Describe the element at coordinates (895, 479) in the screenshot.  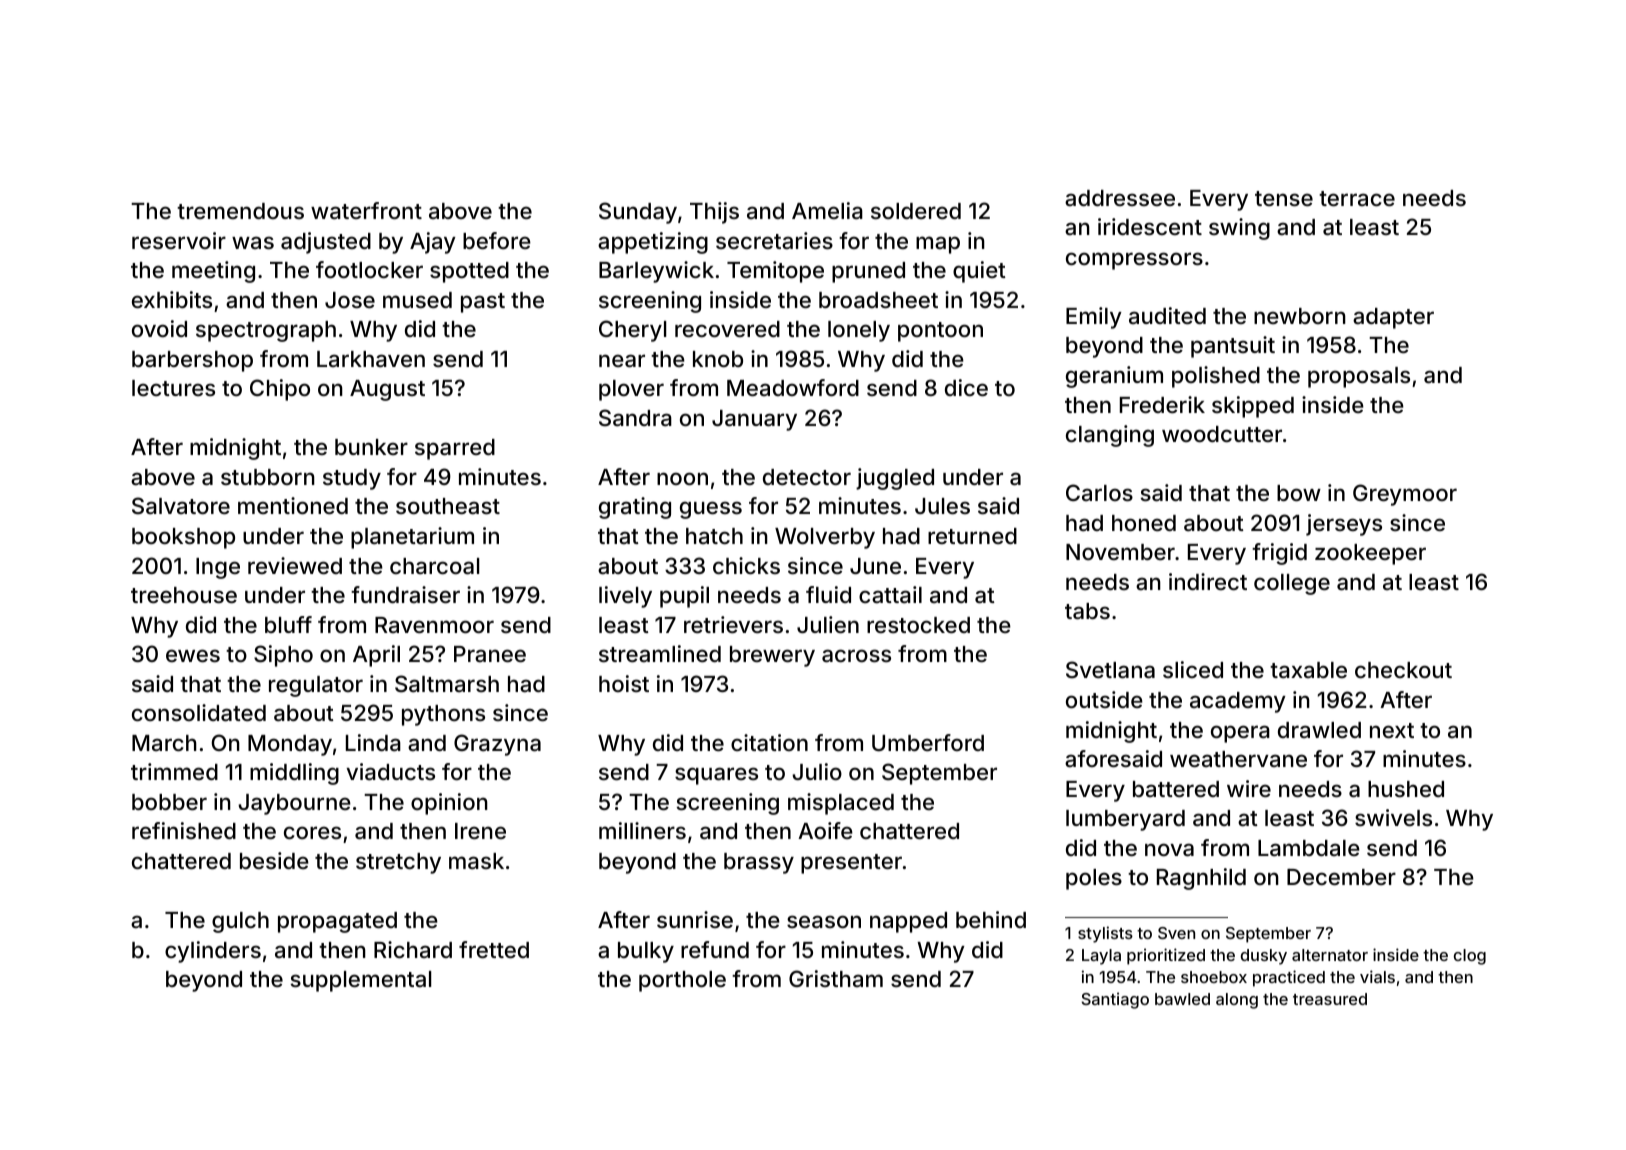
I see `juggled` at that location.
